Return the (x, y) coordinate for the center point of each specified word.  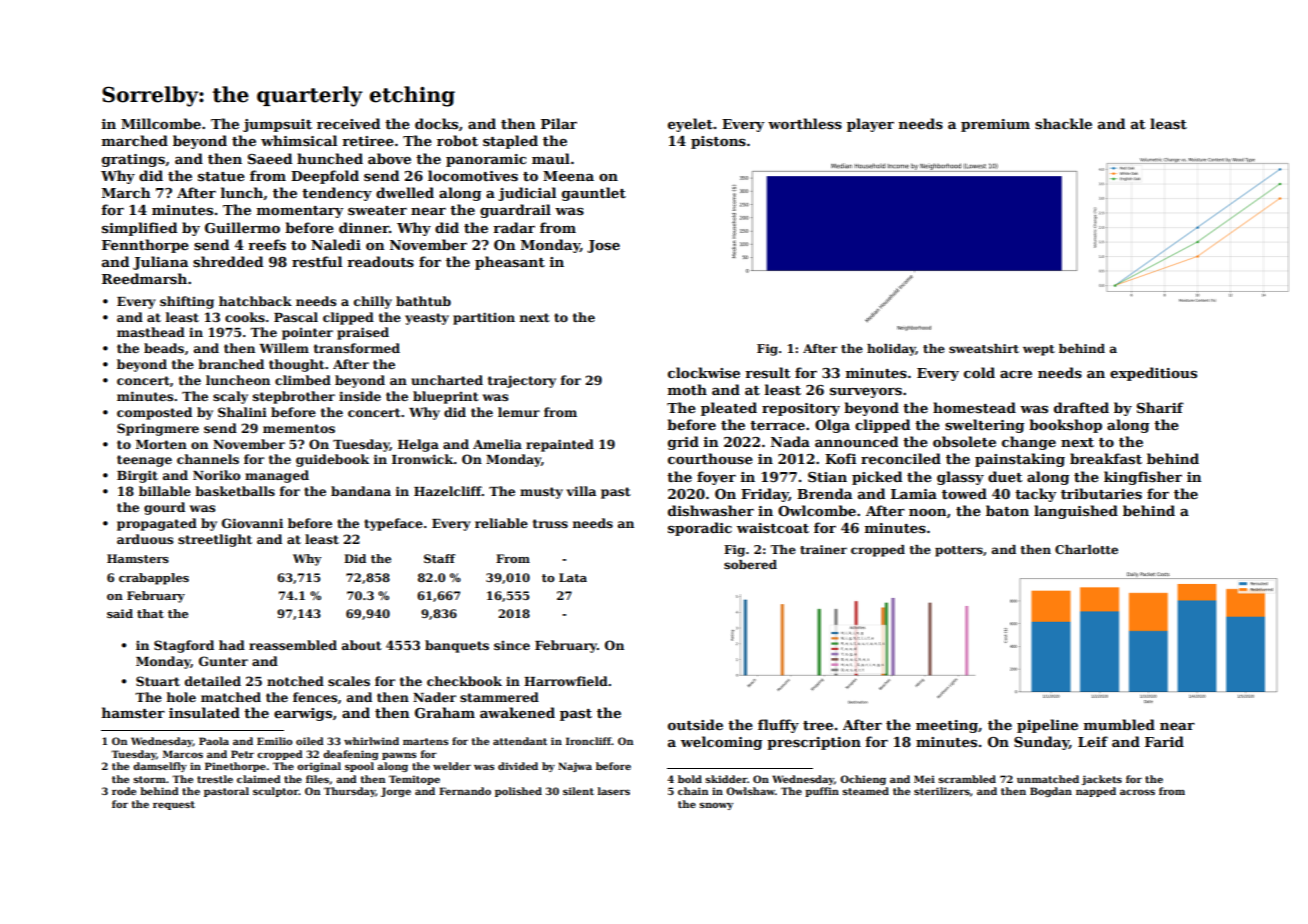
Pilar (559, 123)
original (319, 767)
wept (1039, 350)
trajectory (522, 381)
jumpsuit (277, 125)
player (870, 125)
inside (360, 396)
